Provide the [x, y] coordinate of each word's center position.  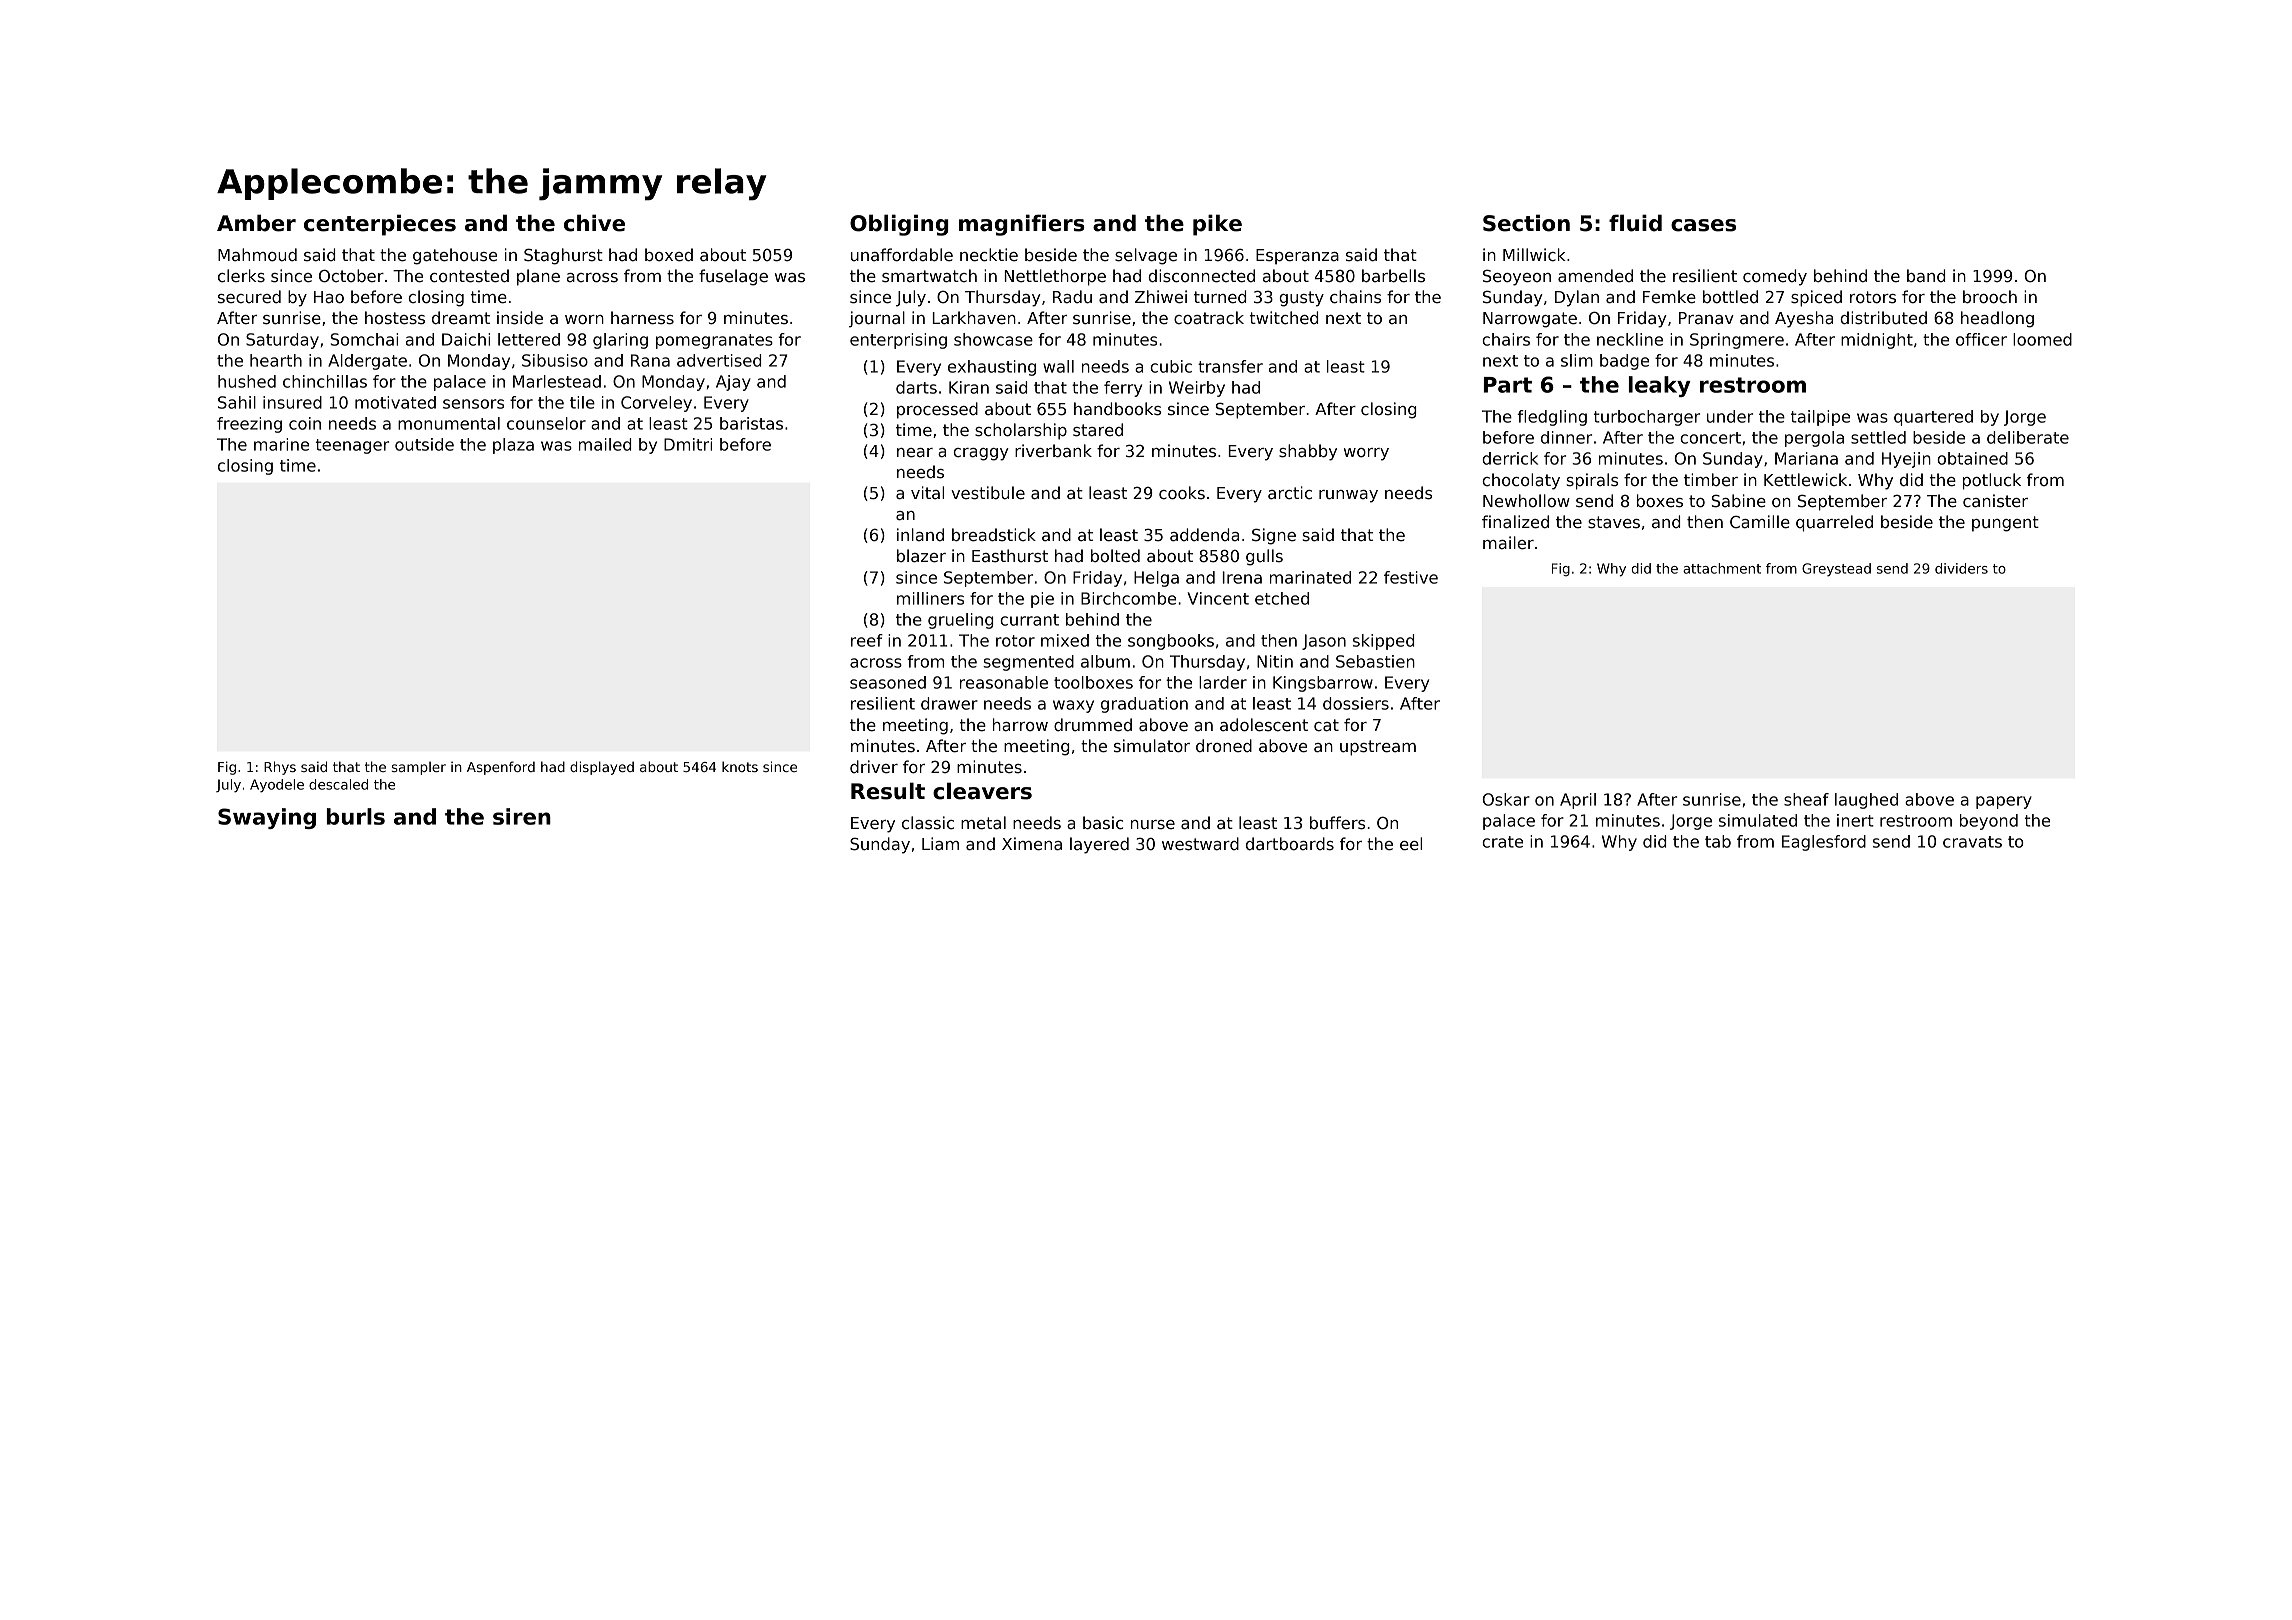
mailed [605, 444]
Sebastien [1375, 661]
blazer [921, 556]
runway [1348, 496]
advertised [719, 360]
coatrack [1209, 318]
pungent [2005, 524]
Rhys [280, 768]
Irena [1242, 577]
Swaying [267, 818]
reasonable [1004, 682]
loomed [2042, 339]
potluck [1992, 481]
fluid [1635, 223]
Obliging [899, 225]
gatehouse [455, 256]
